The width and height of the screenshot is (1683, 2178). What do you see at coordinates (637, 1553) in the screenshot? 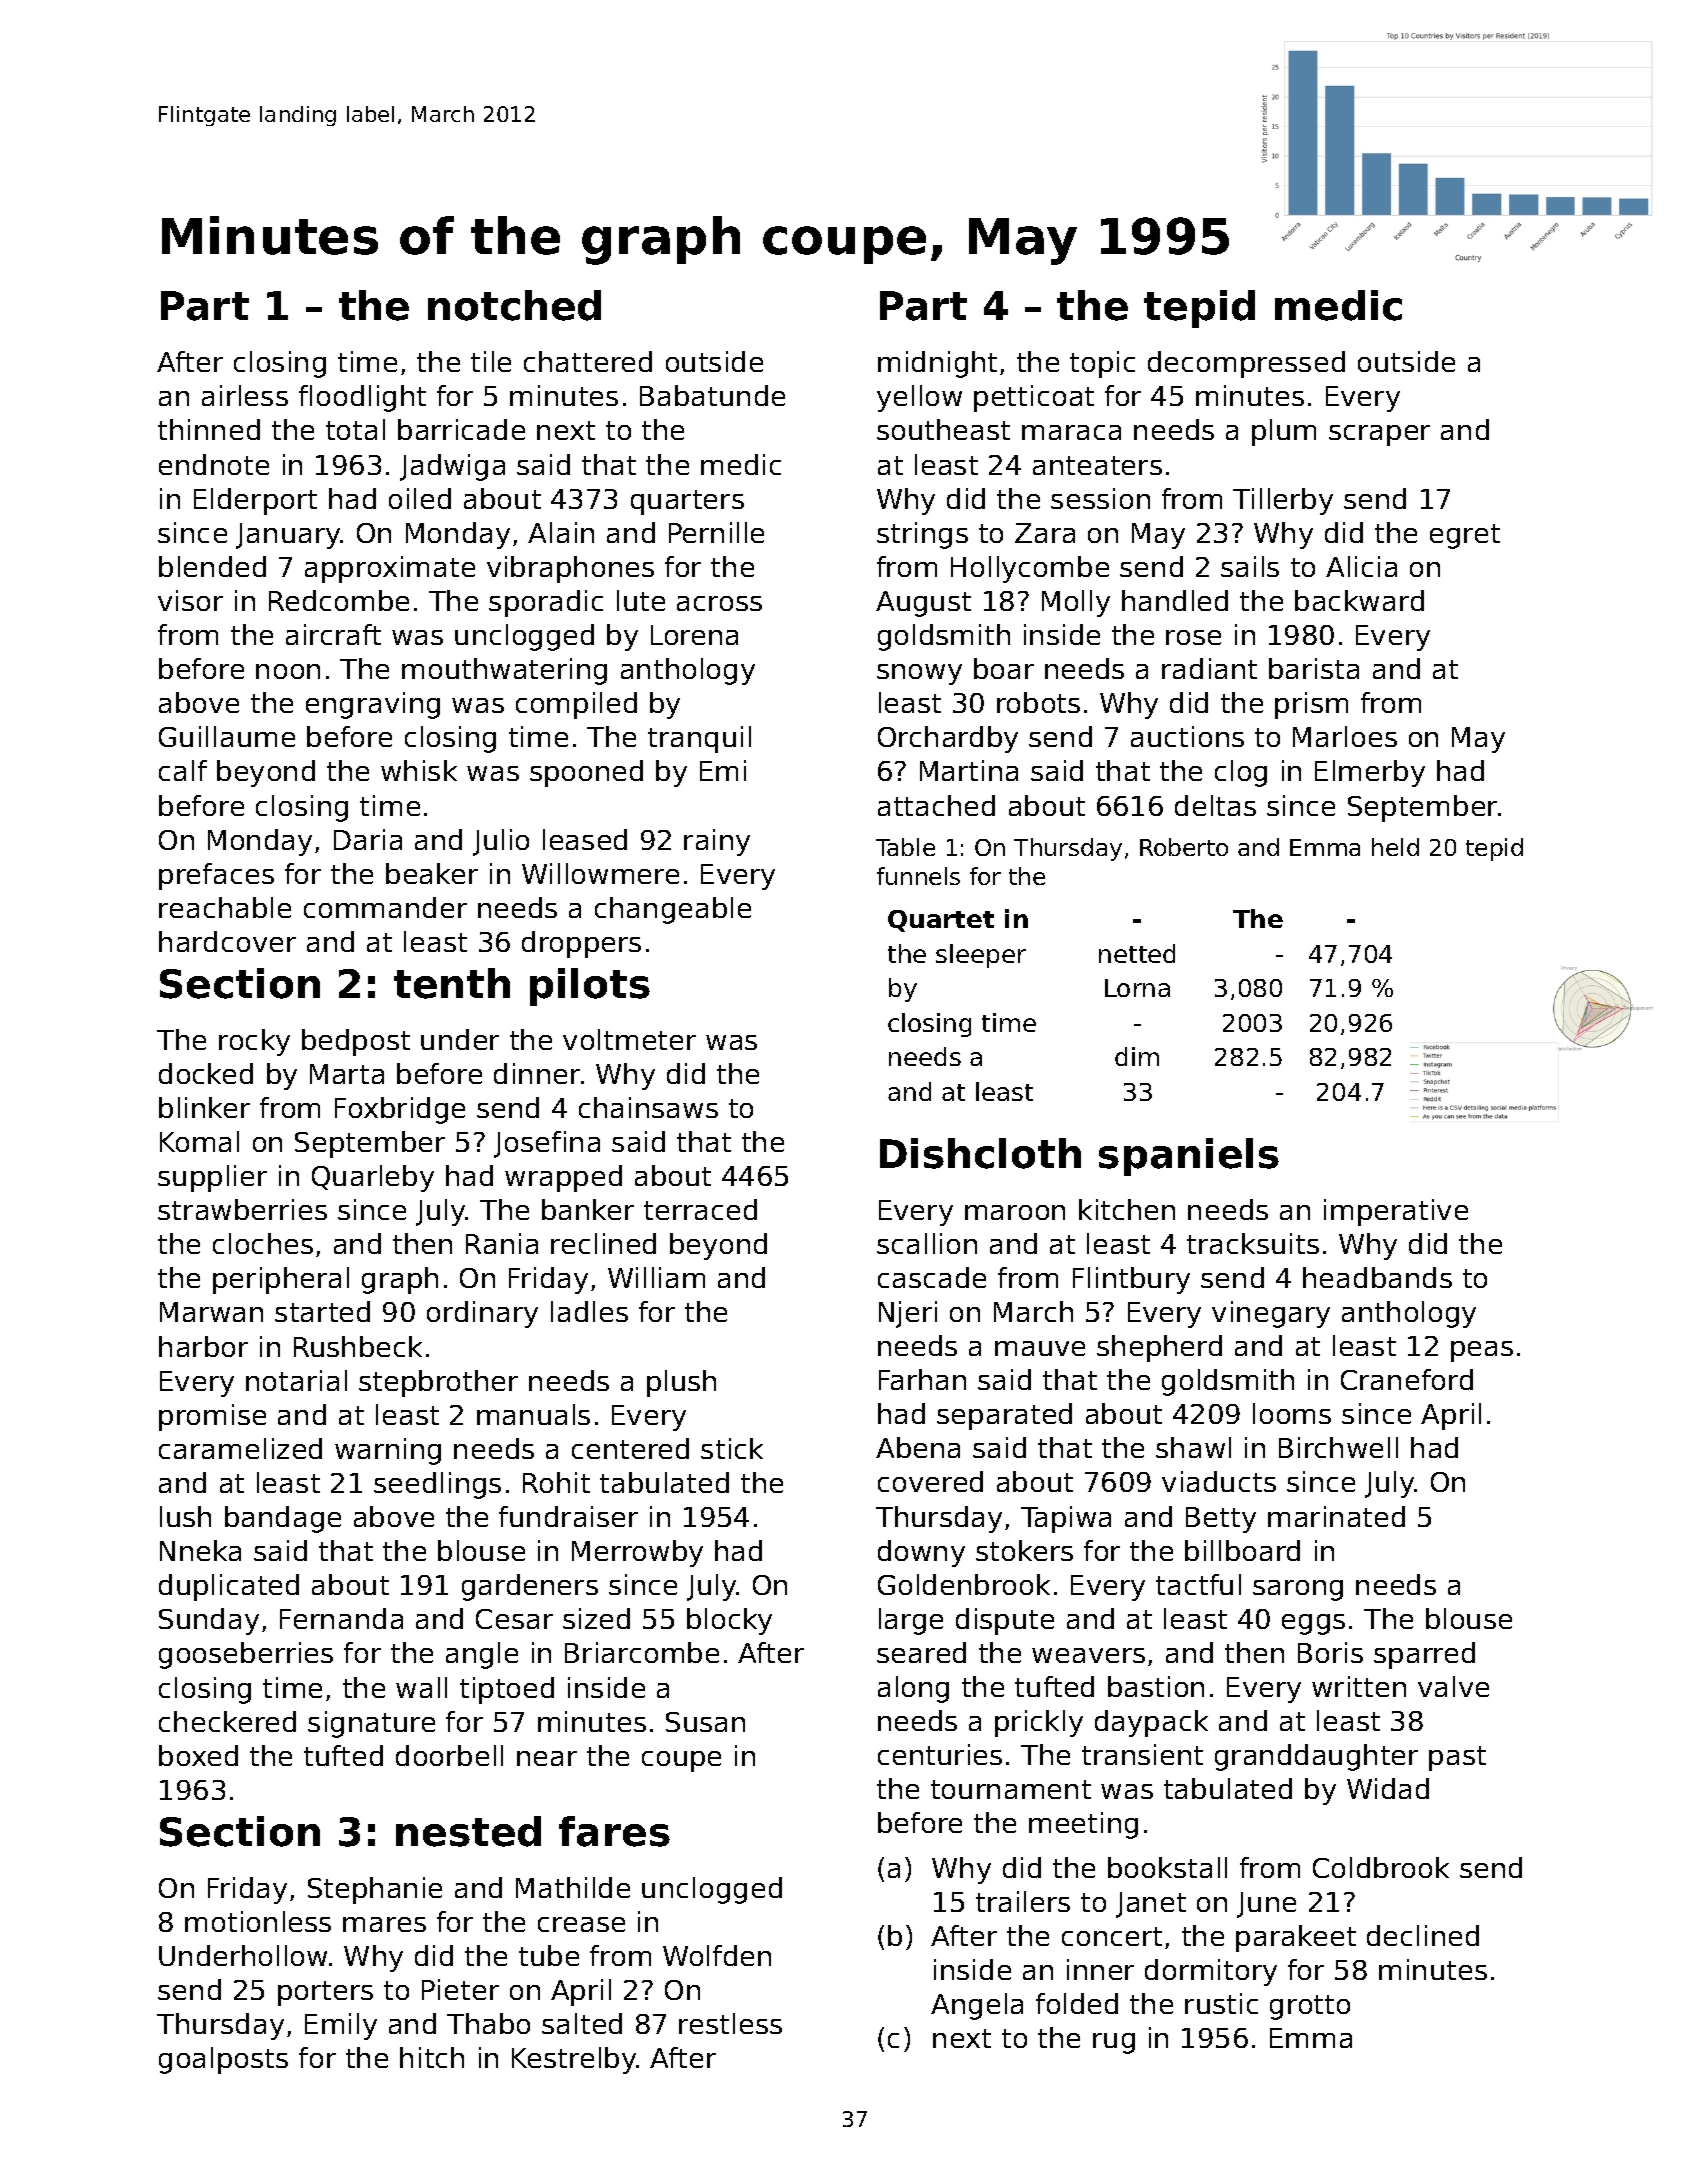
I see `Merrowby` at bounding box center [637, 1553].
